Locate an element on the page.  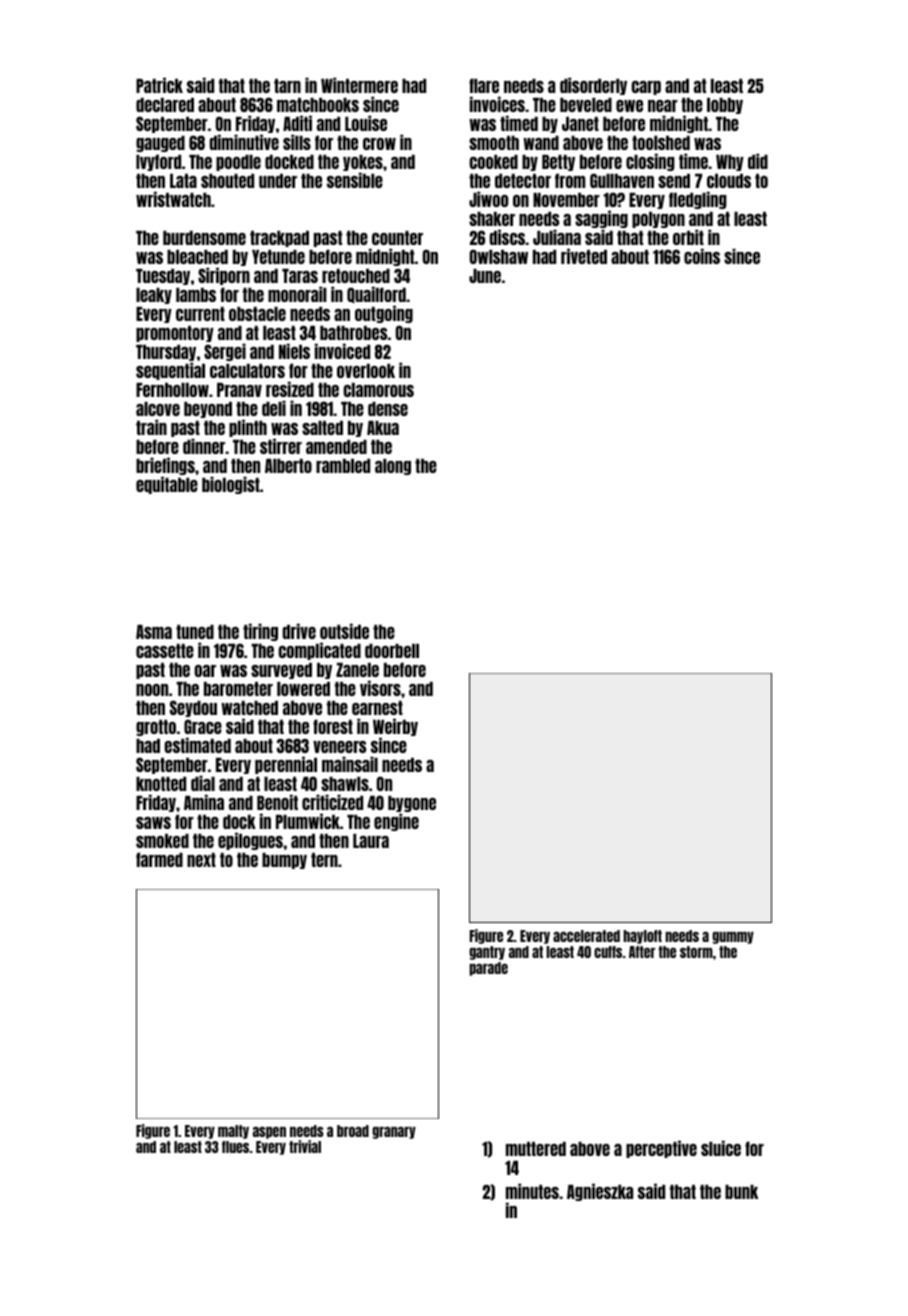
Akua is located at coordinates (383, 428).
